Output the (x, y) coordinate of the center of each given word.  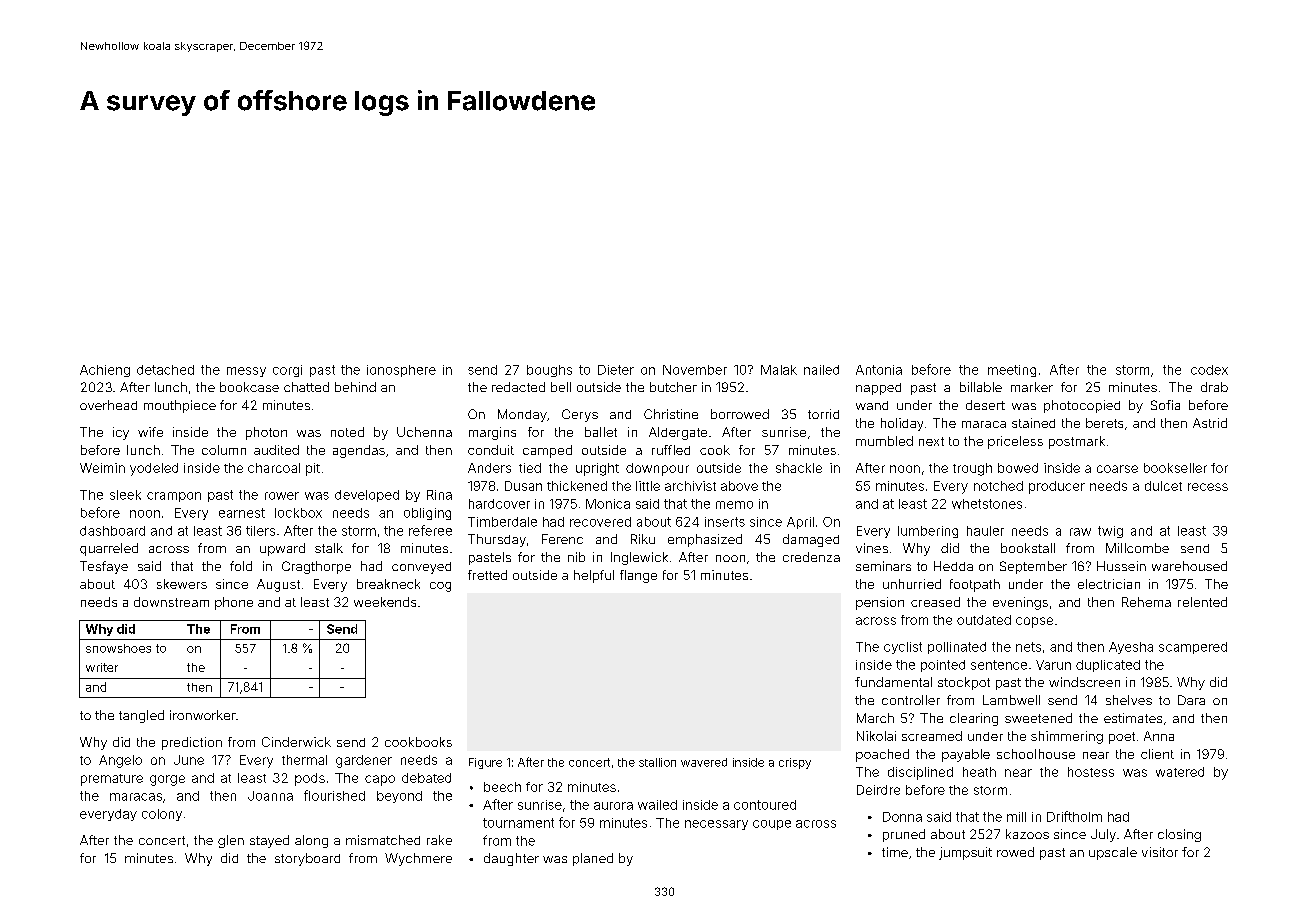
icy (121, 433)
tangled (141, 716)
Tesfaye (104, 567)
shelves (1129, 700)
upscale (1113, 853)
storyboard (307, 859)
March (875, 718)
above (739, 486)
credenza (811, 557)
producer (1057, 487)
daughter (511, 859)
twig (1110, 532)
